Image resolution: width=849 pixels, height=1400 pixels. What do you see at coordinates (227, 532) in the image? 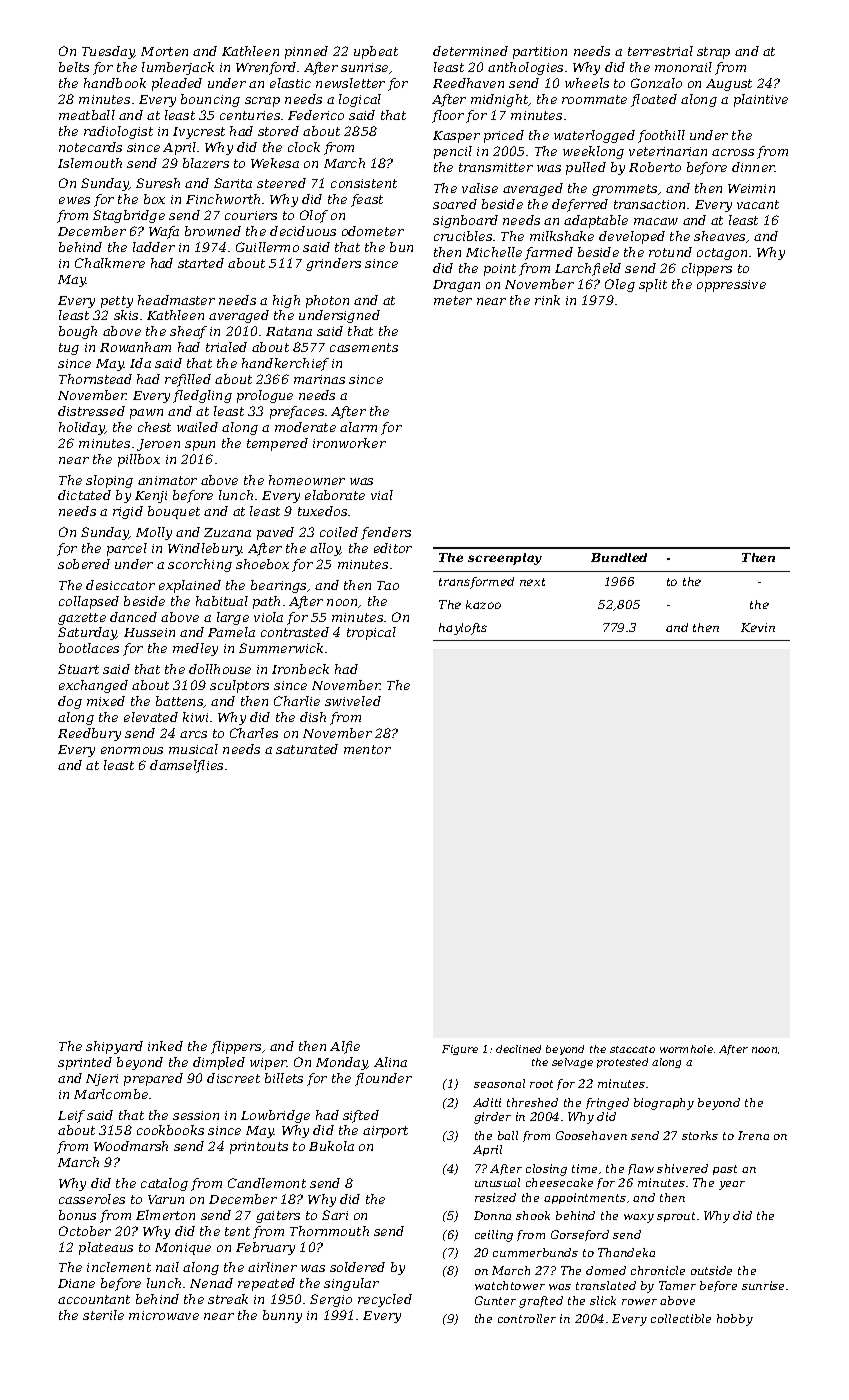
I see `Zuzana` at bounding box center [227, 532].
